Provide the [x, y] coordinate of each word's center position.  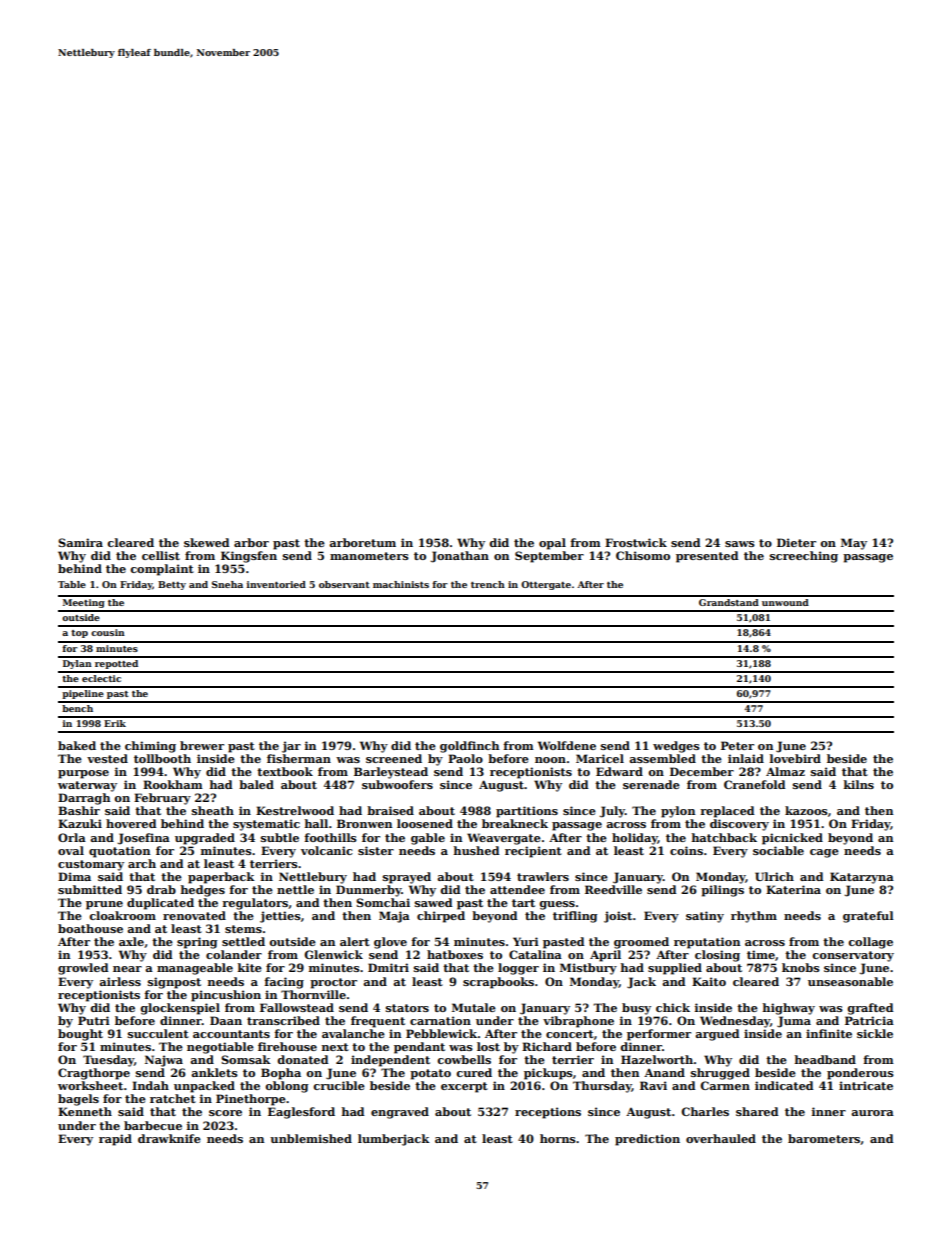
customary [91, 865]
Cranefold [754, 784]
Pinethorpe [251, 1100]
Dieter [796, 542]
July [612, 812]
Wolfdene [567, 745]
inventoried [276, 584]
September [549, 557]
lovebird [795, 758]
